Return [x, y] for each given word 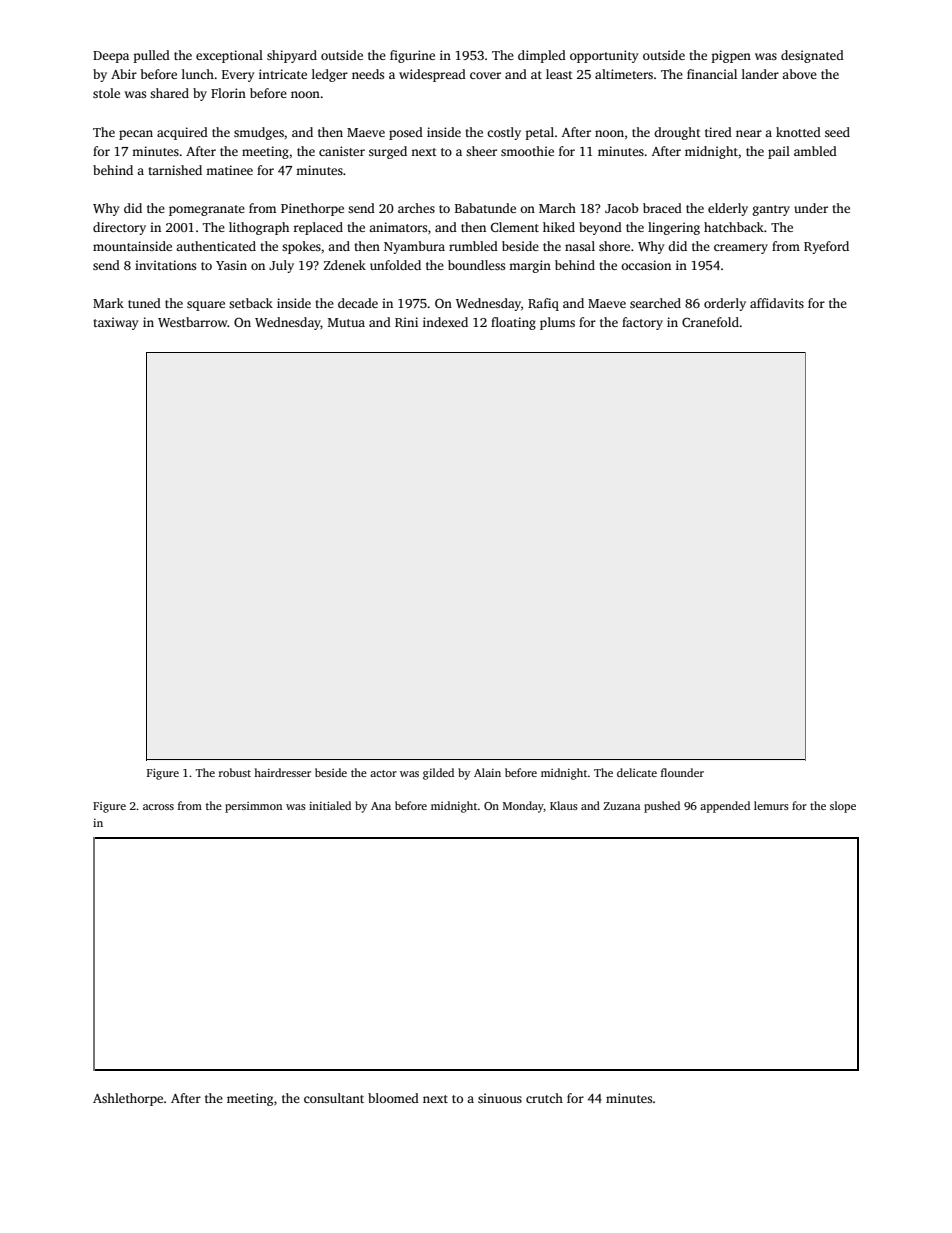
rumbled [473, 246]
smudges [259, 133]
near [749, 133]
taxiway [115, 323]
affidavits [777, 303]
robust [235, 772]
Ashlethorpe [128, 1099]
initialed [330, 805]
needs [368, 74]
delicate [637, 772]
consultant [334, 1098]
